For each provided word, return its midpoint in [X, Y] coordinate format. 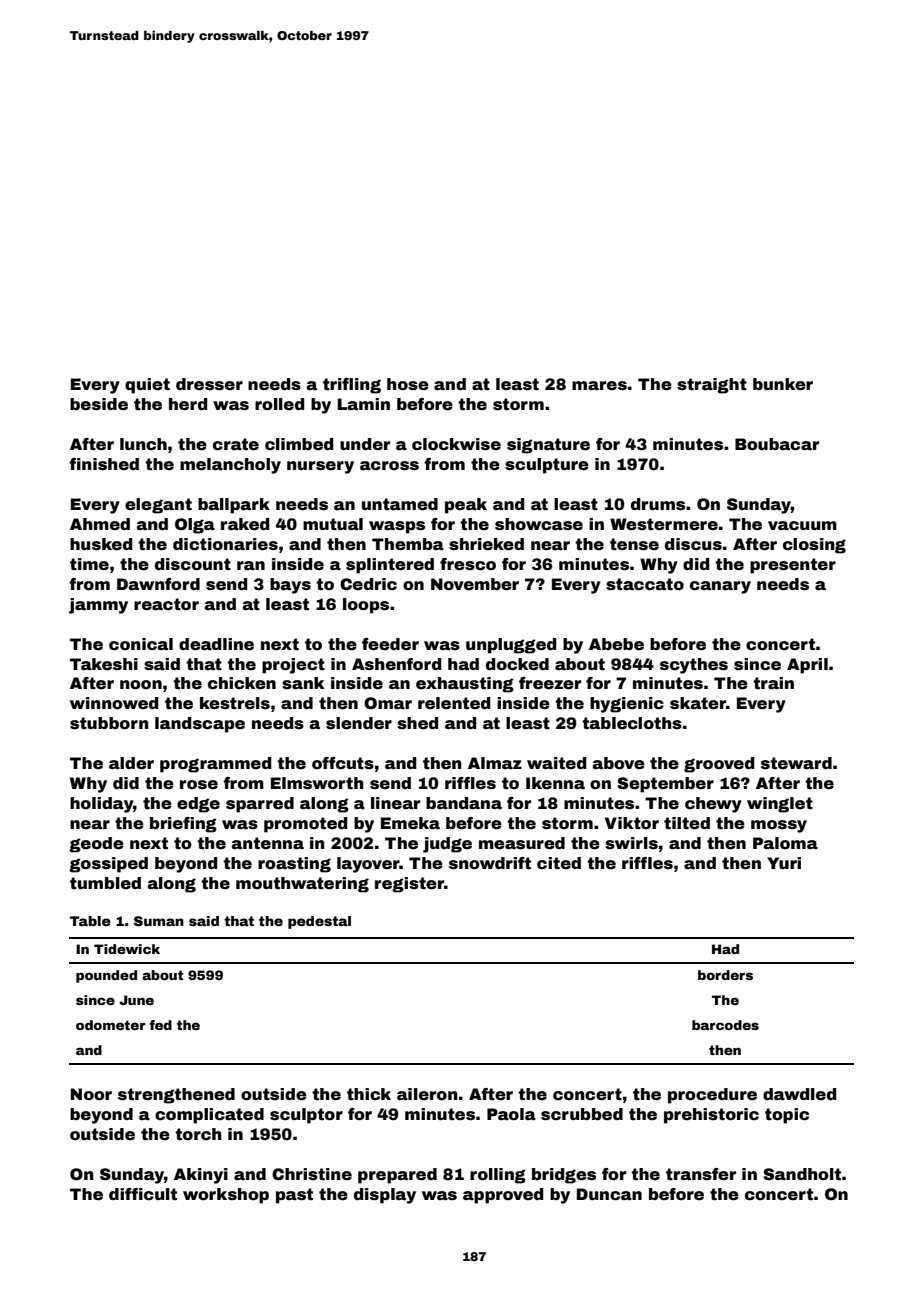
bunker [783, 384]
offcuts [343, 763]
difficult [143, 1194]
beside [99, 404]
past [294, 1196]
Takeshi [104, 664]
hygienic [627, 705]
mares [599, 386]
